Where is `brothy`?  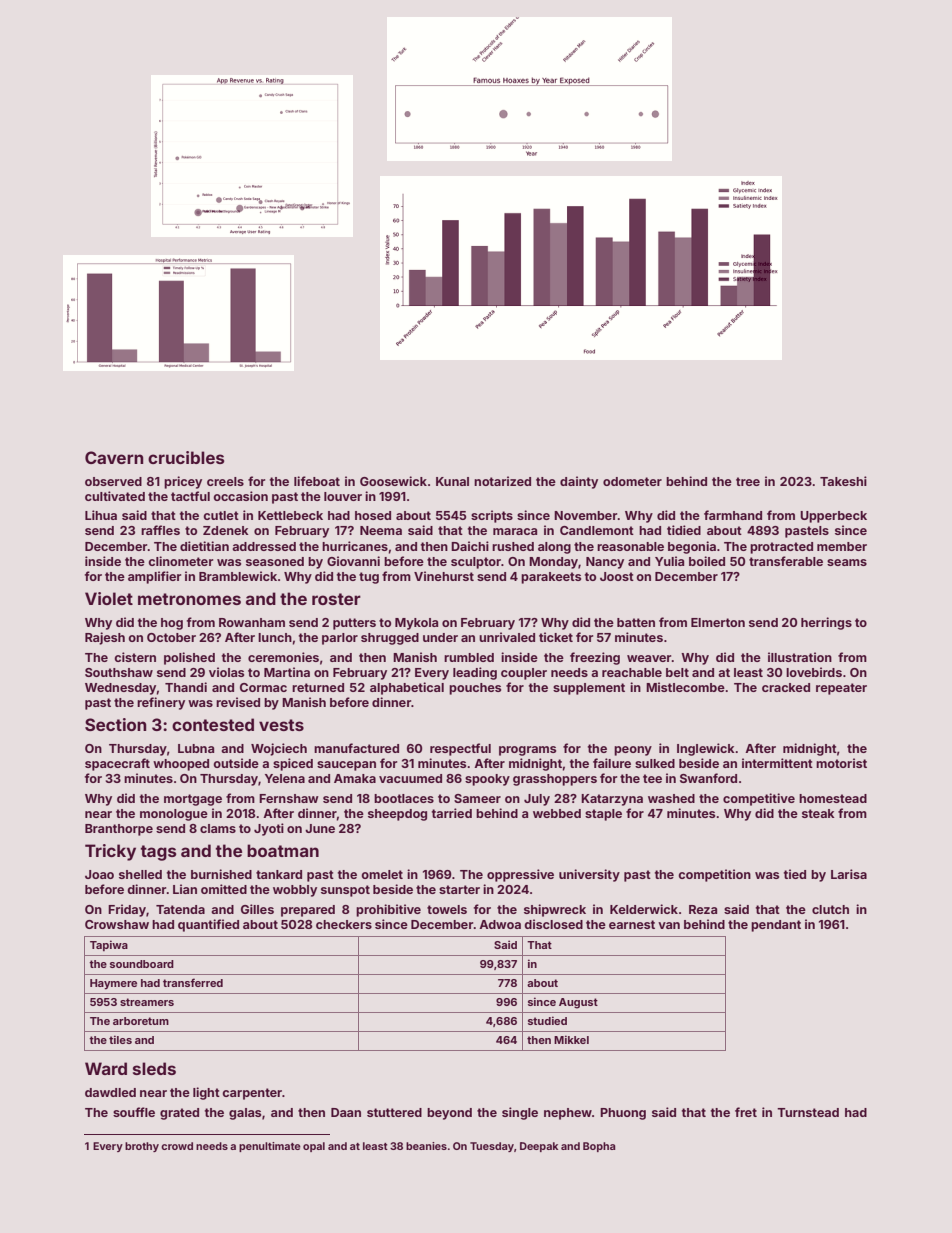 brothy is located at coordinates (142, 1147).
